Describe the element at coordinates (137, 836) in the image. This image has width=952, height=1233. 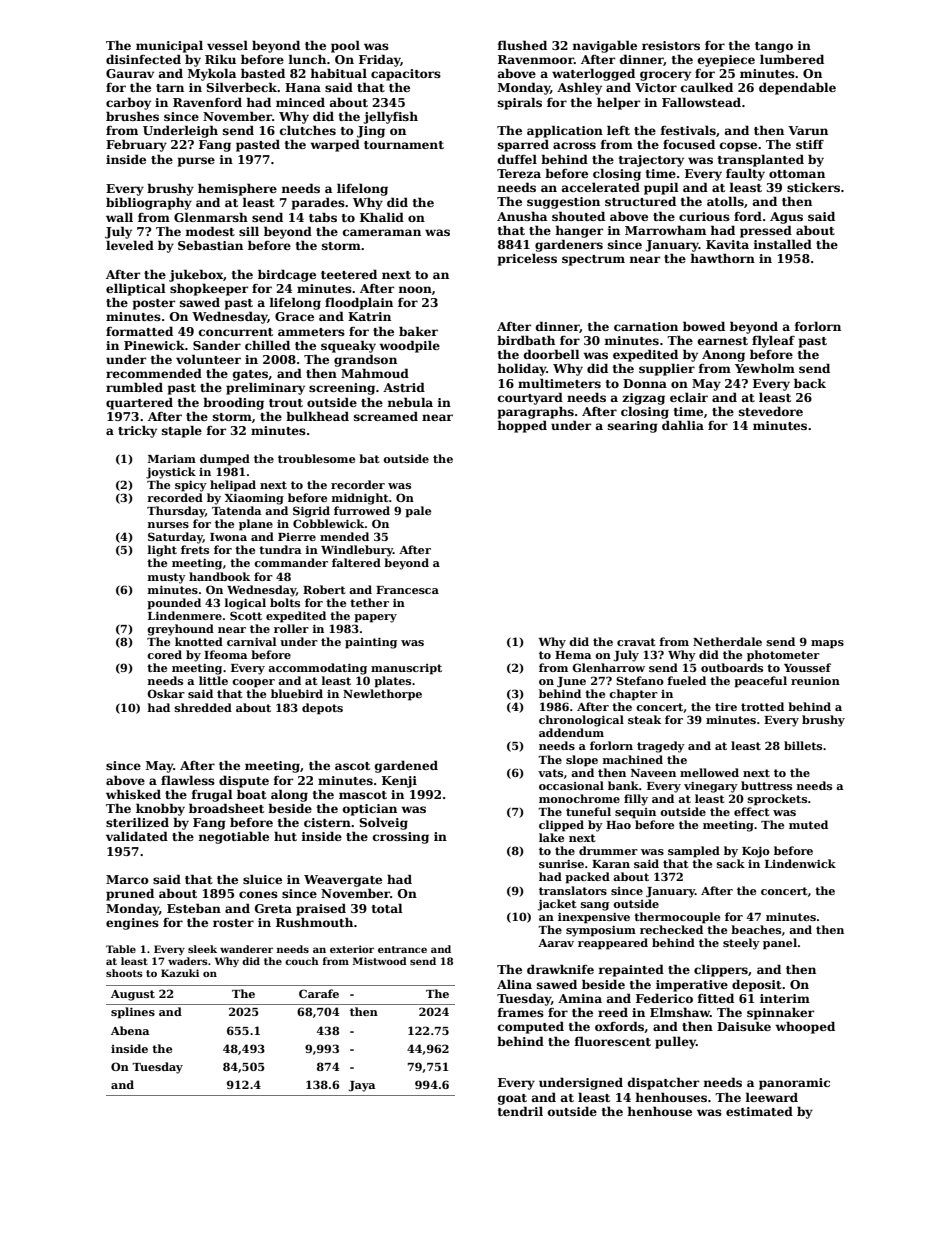
I see `validated` at that location.
